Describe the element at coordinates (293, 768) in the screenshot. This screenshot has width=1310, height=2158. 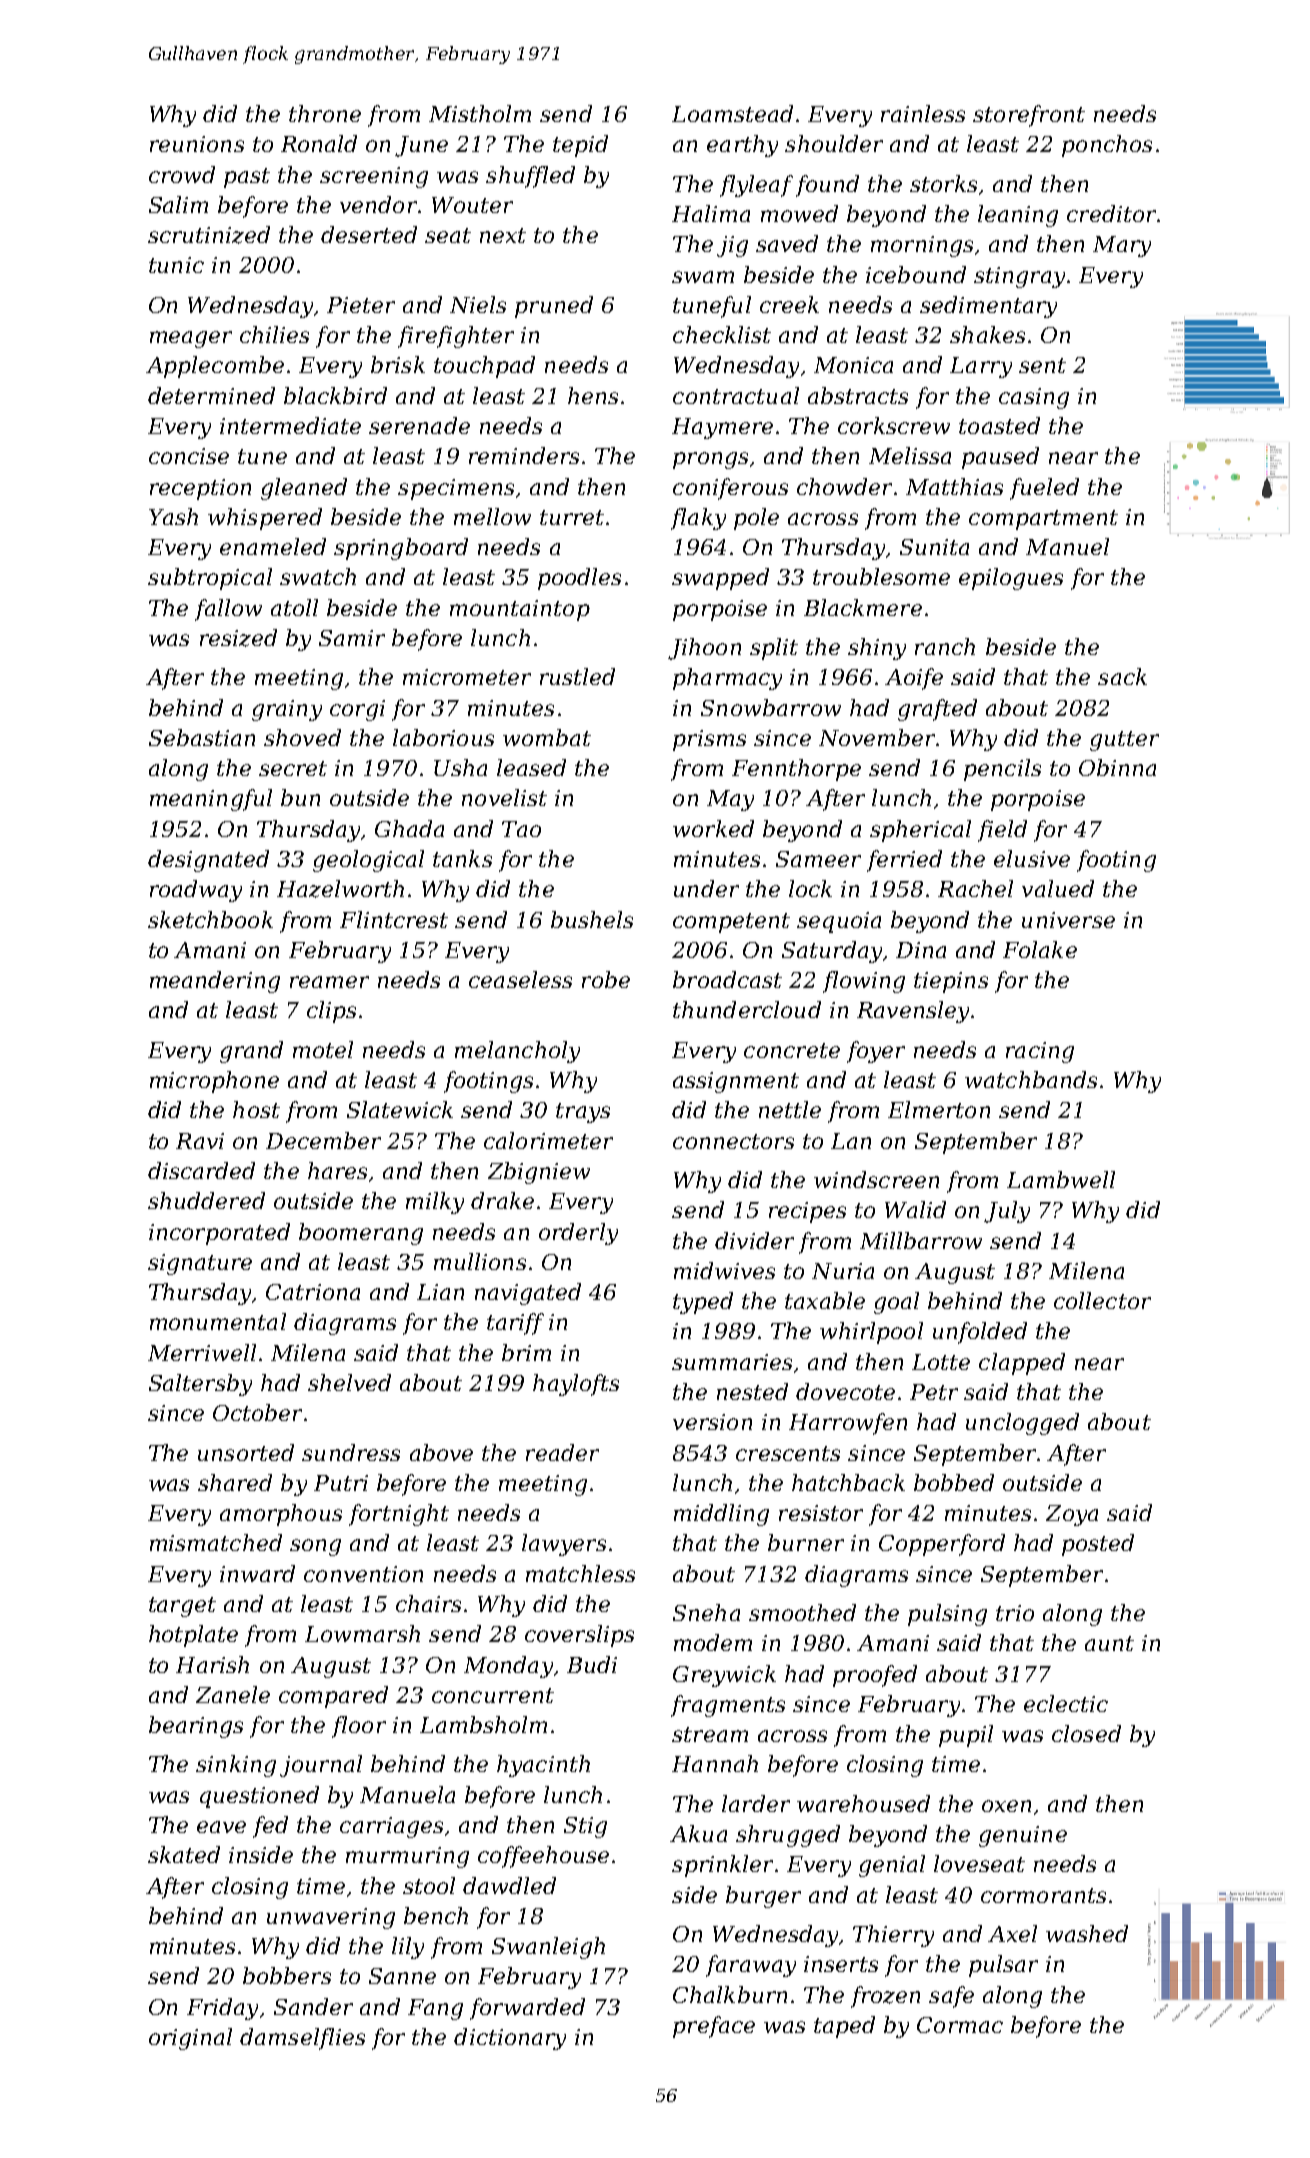
I see `secret` at that location.
